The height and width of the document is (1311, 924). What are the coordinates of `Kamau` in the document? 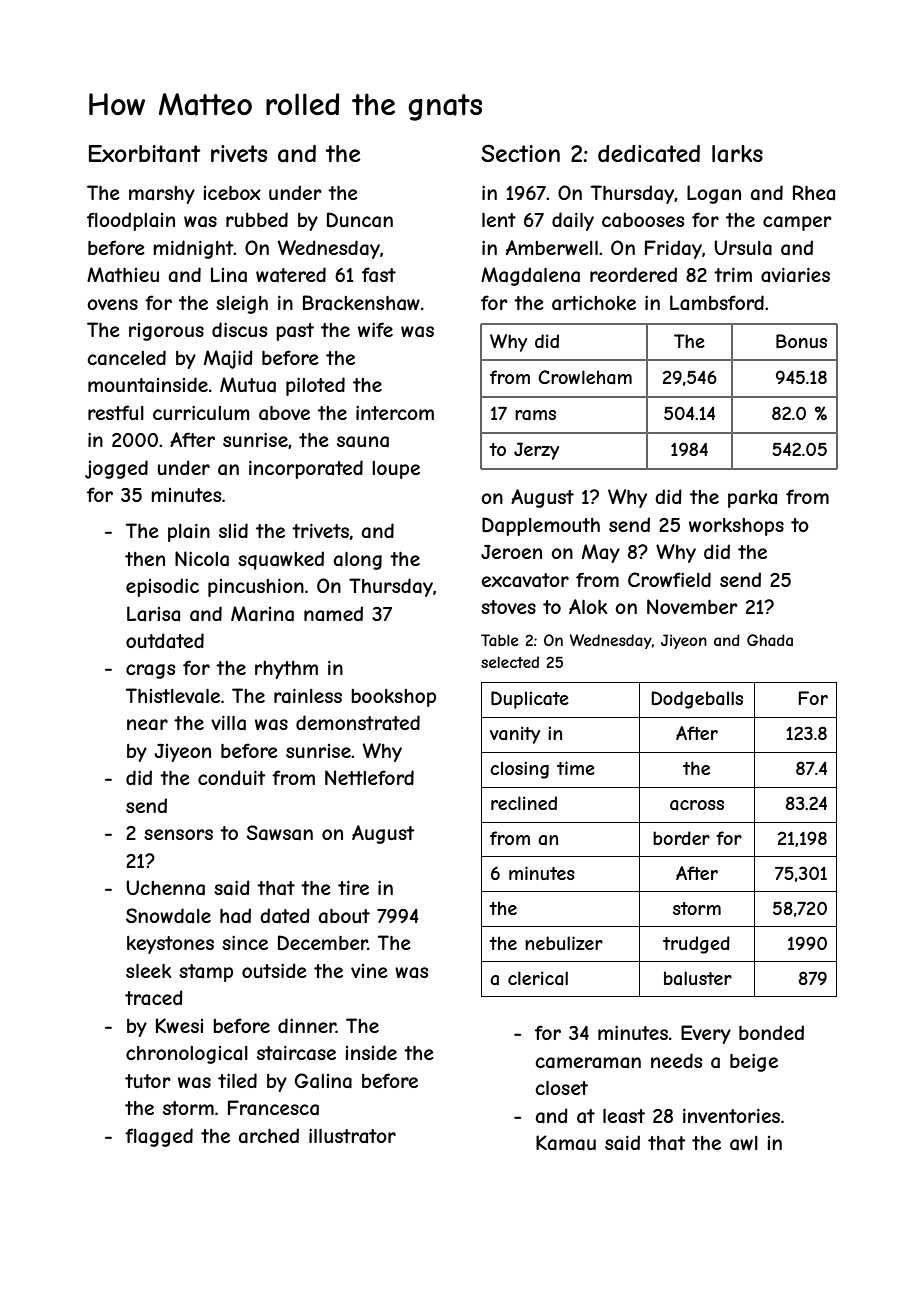 It's located at (566, 1143).
